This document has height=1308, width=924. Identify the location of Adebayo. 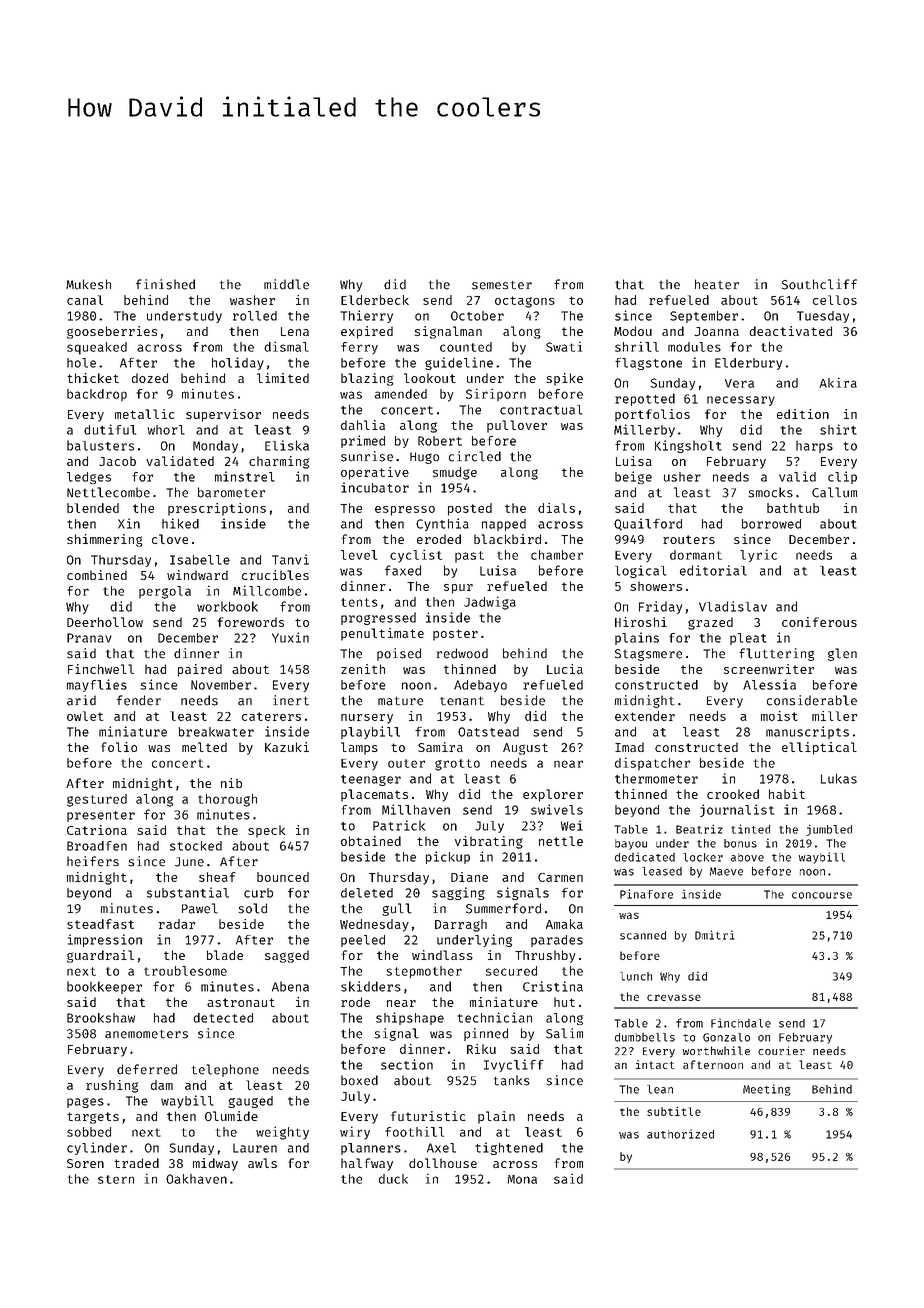
(480, 686).
